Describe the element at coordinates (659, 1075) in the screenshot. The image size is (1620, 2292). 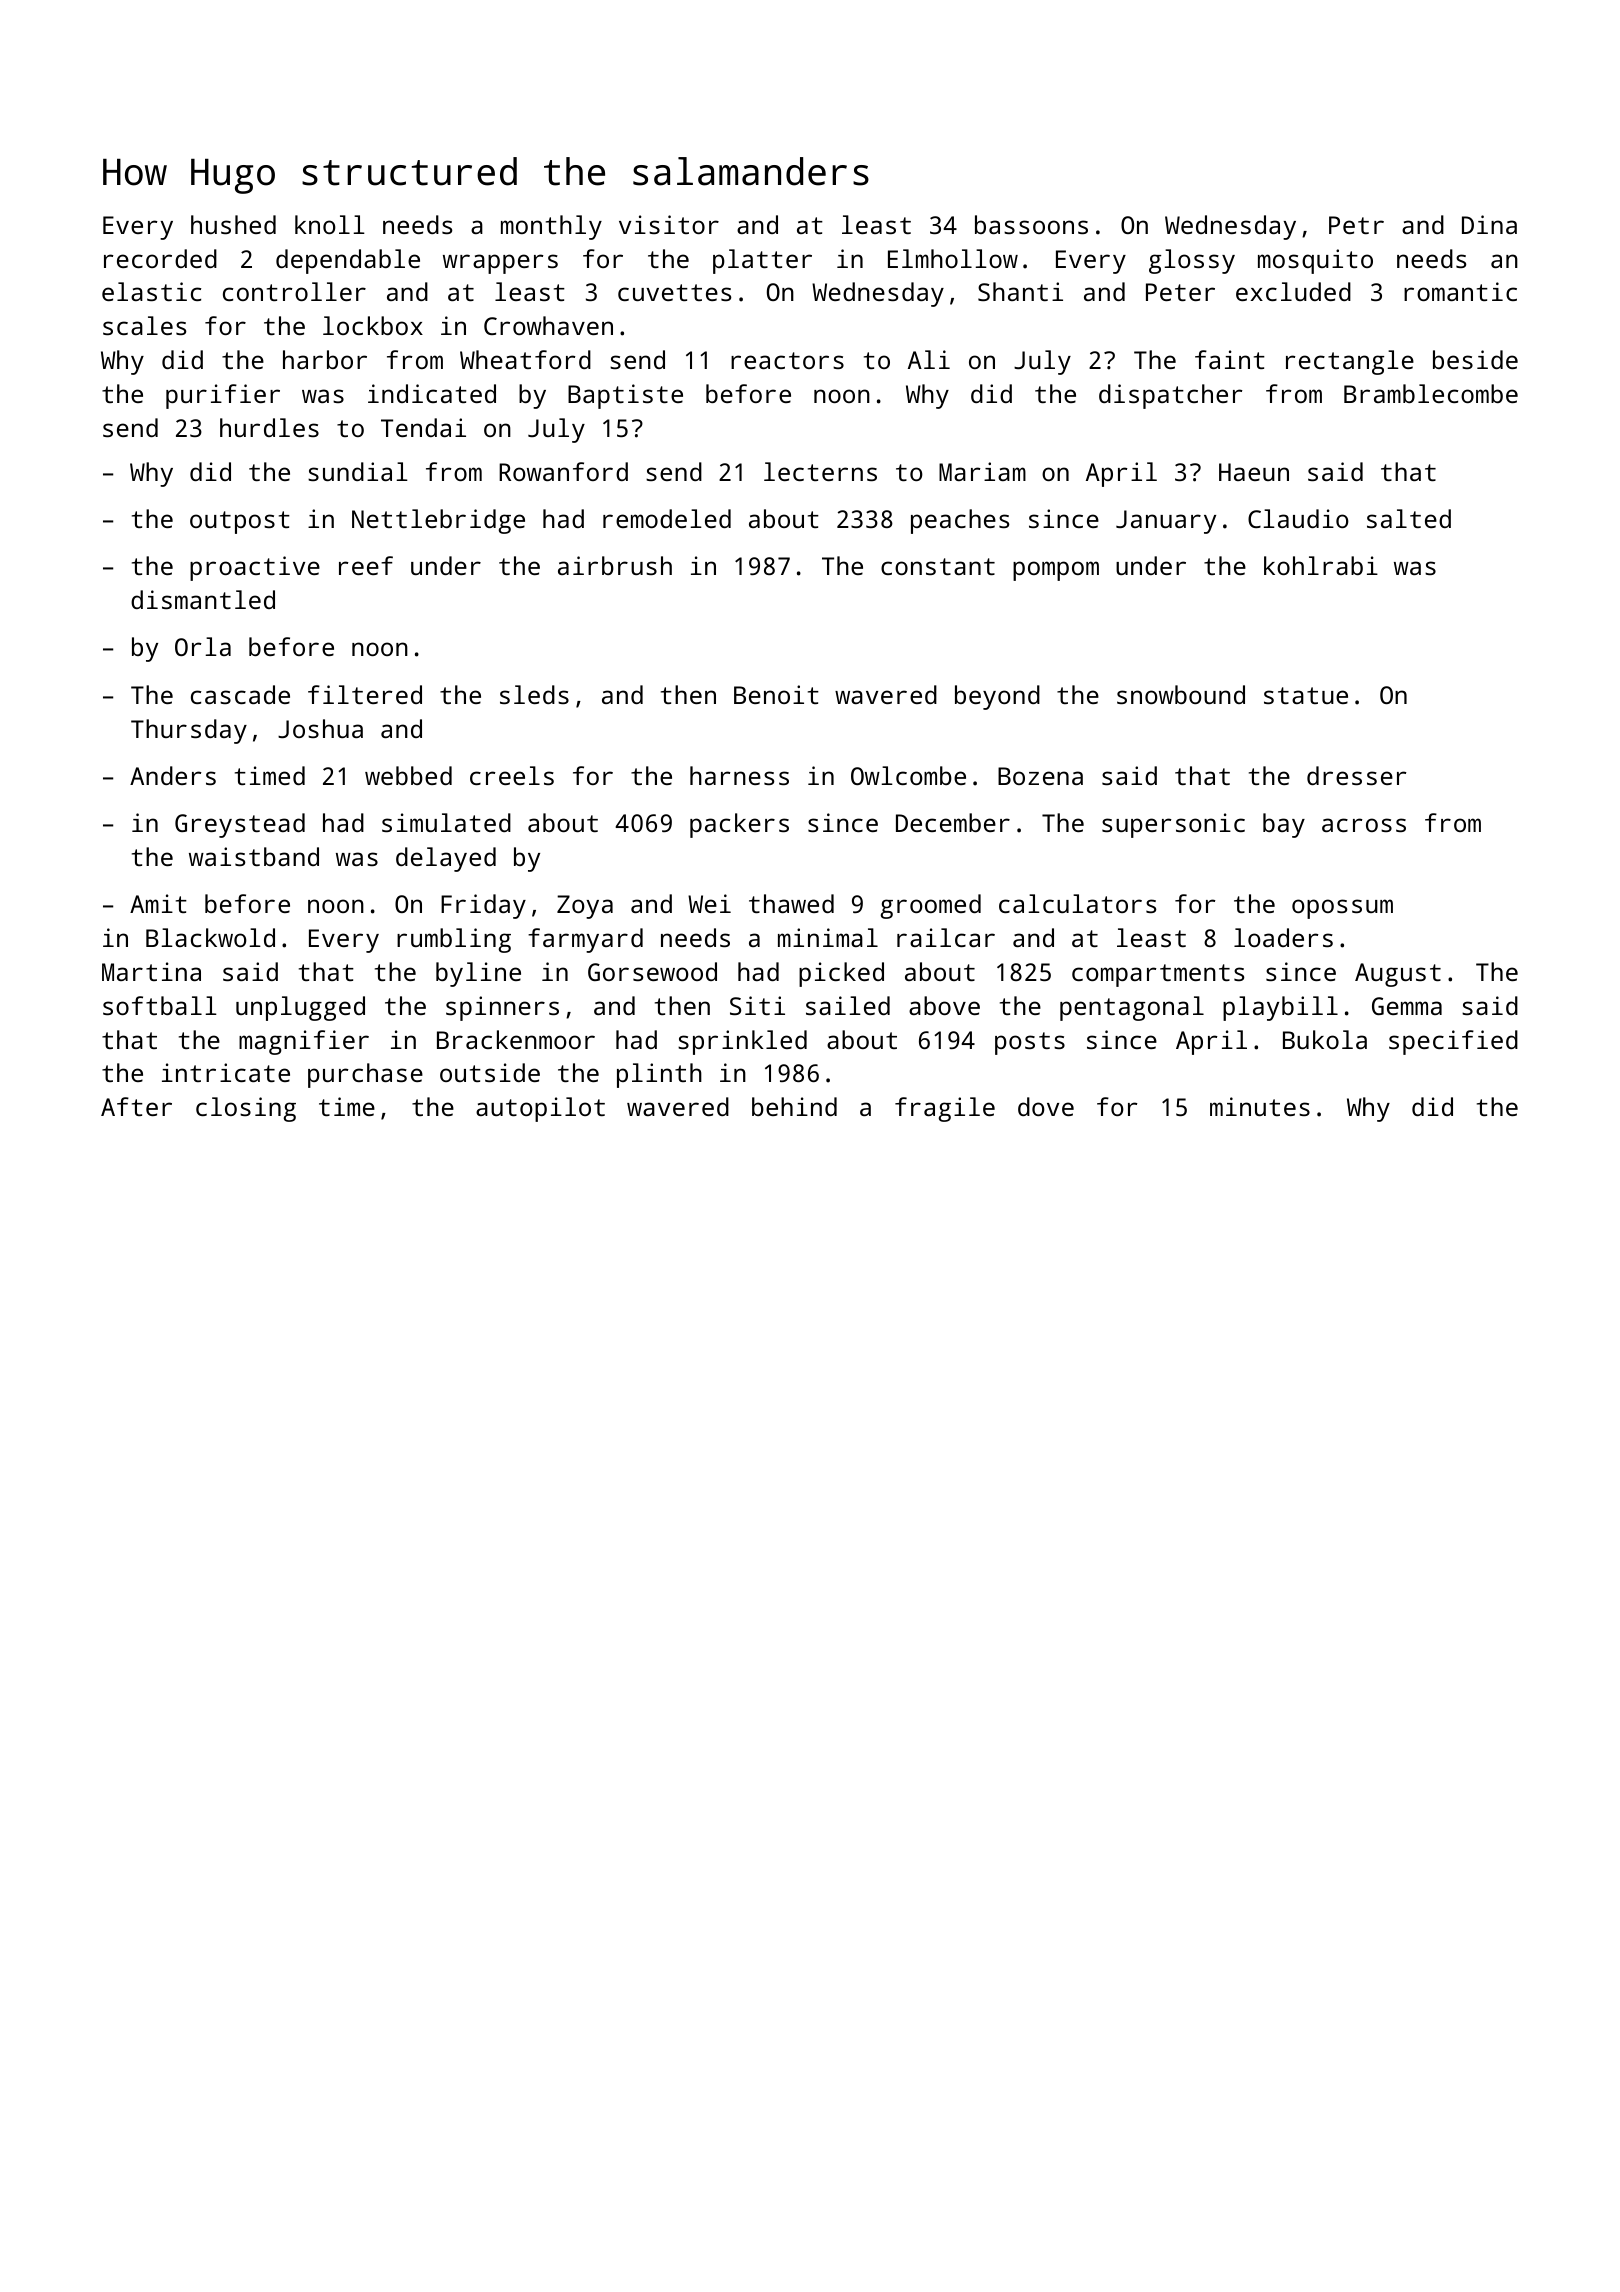
I see `plinth` at that location.
